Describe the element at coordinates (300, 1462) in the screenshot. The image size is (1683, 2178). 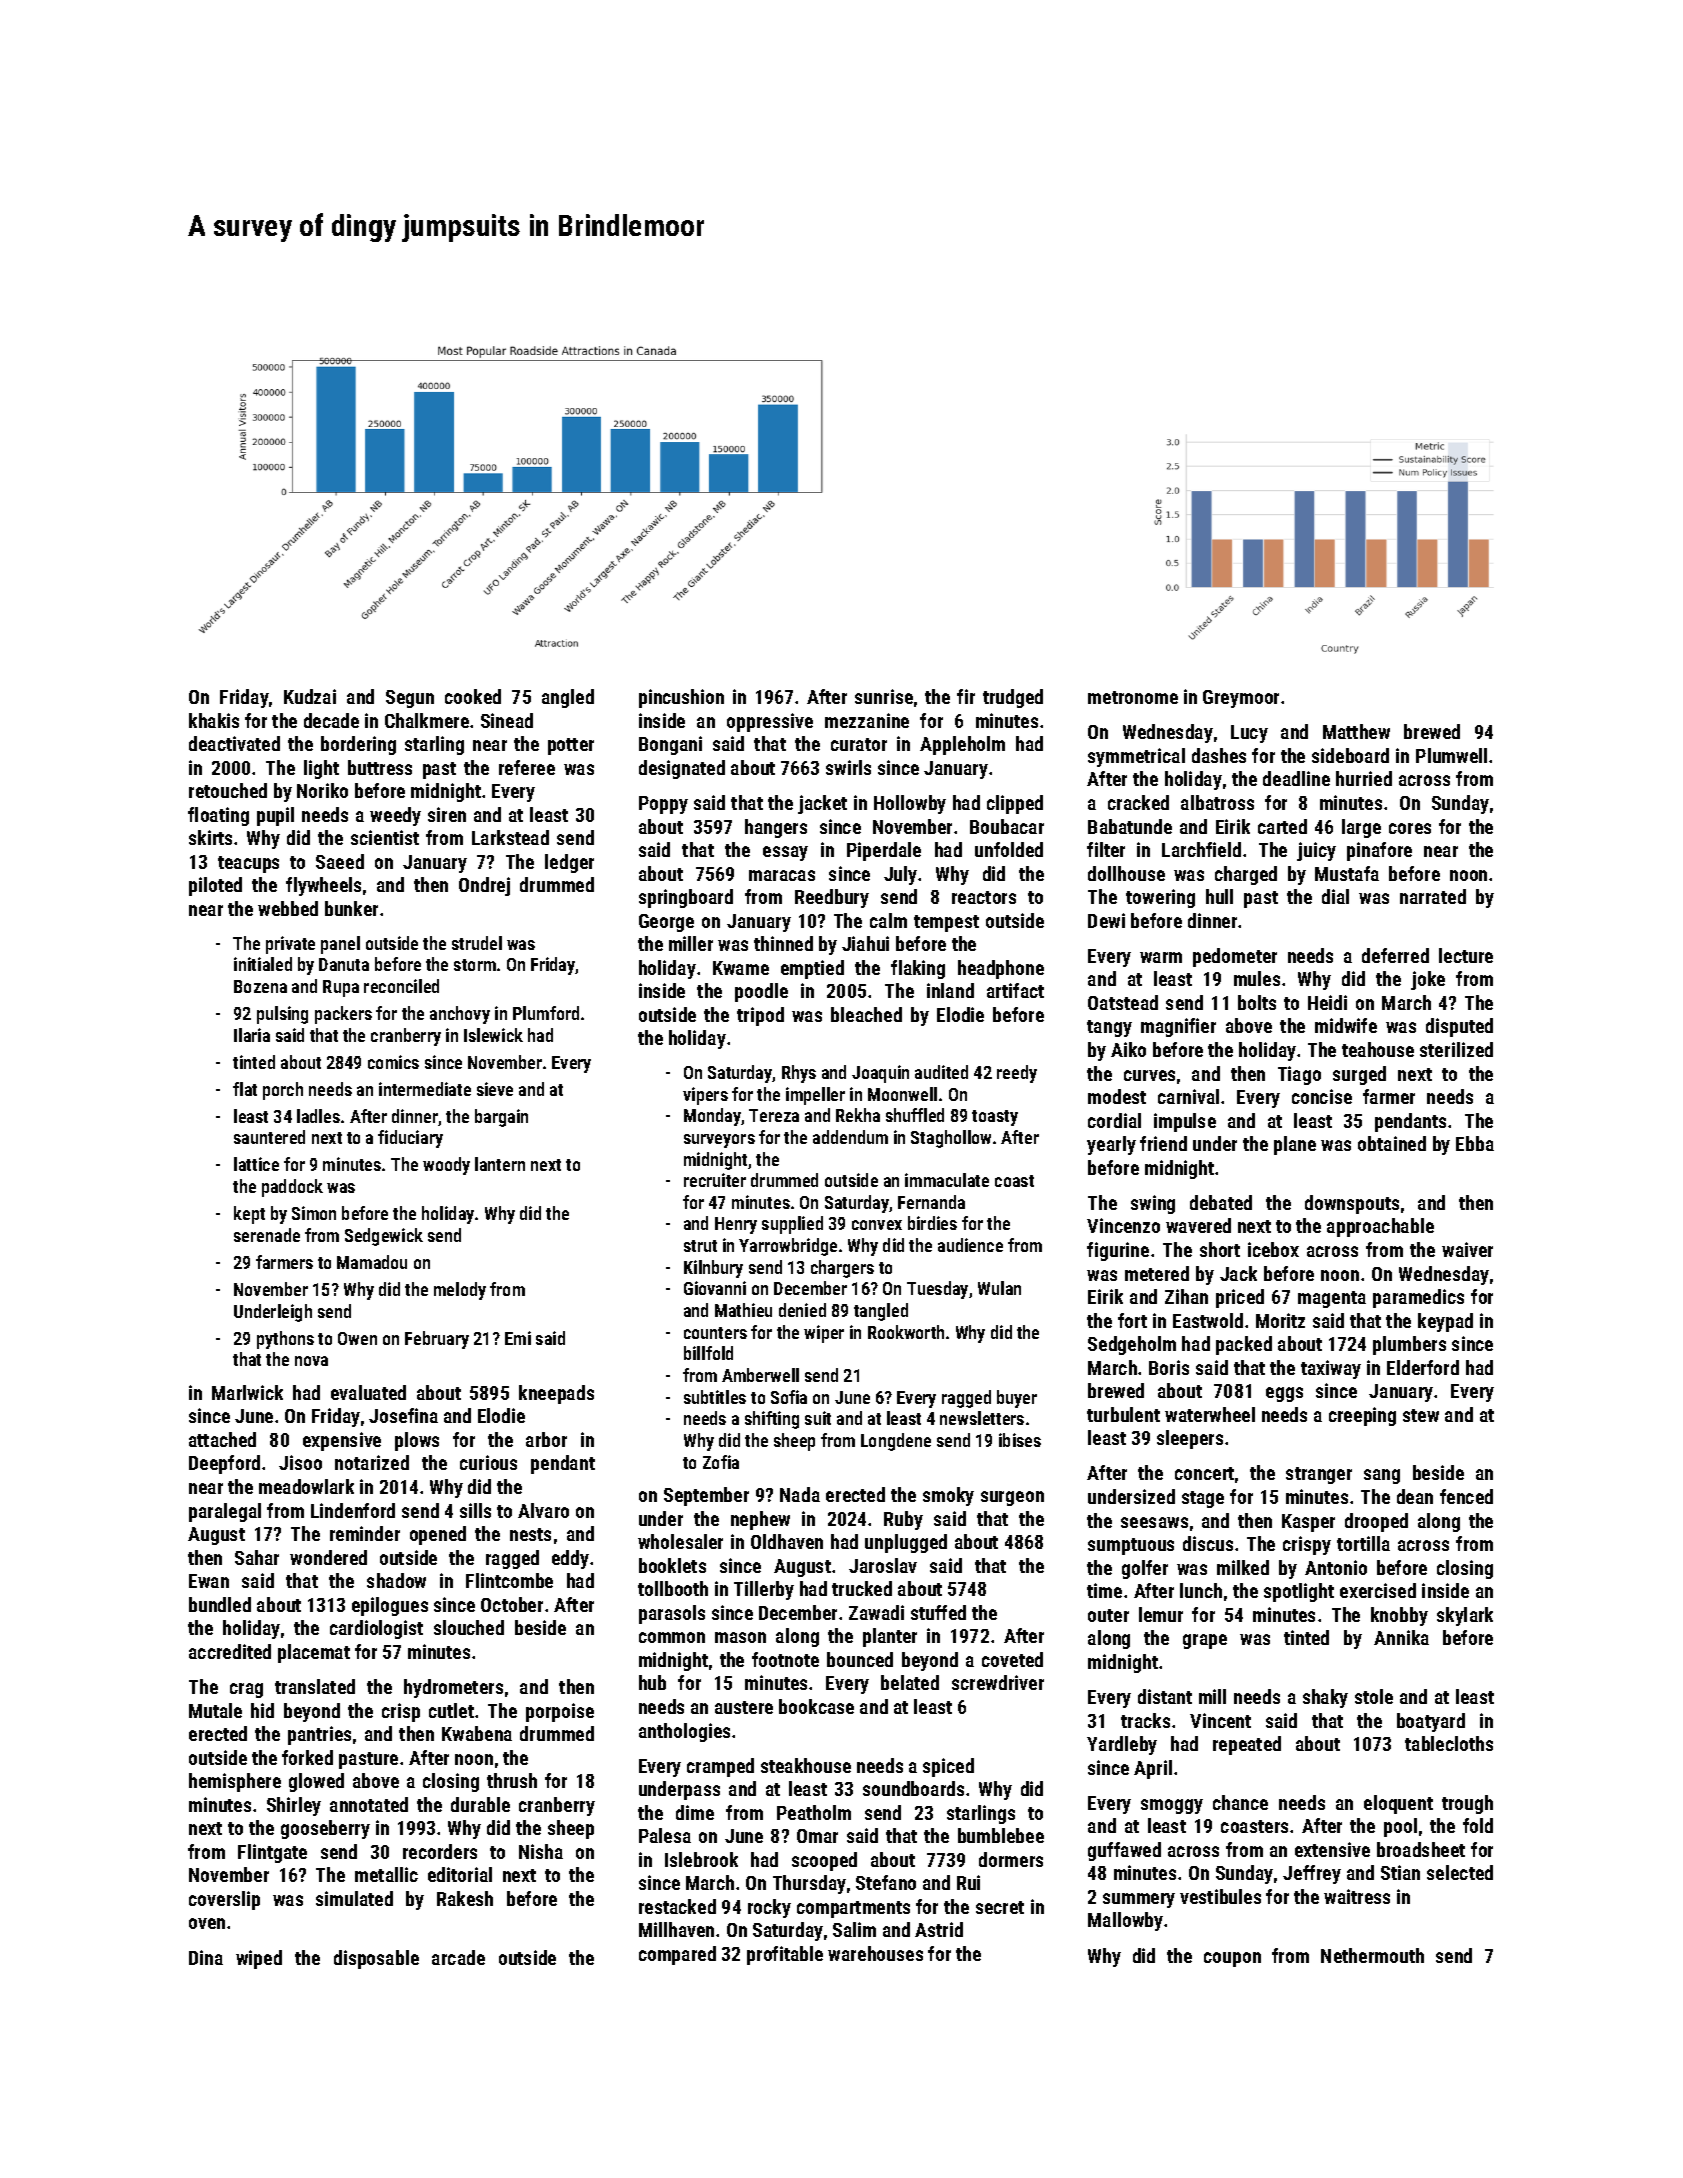
I see `Jisoo` at that location.
